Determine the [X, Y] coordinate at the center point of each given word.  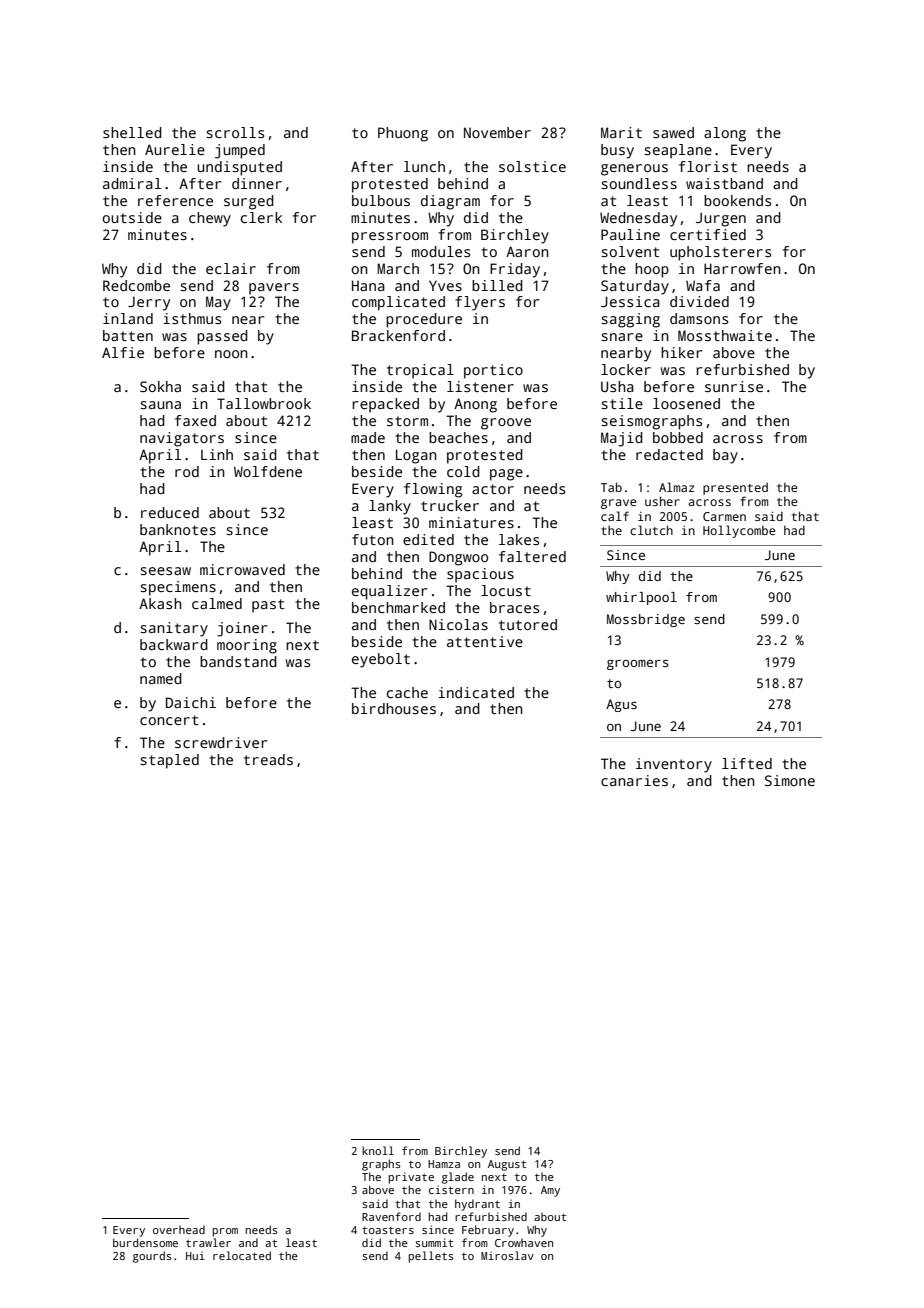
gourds [152, 1257]
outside [132, 217]
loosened [686, 403]
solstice [532, 166]
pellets [431, 1257]
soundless [639, 183]
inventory [674, 765]
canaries [634, 780]
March [398, 268]
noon [231, 354]
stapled [169, 761]
